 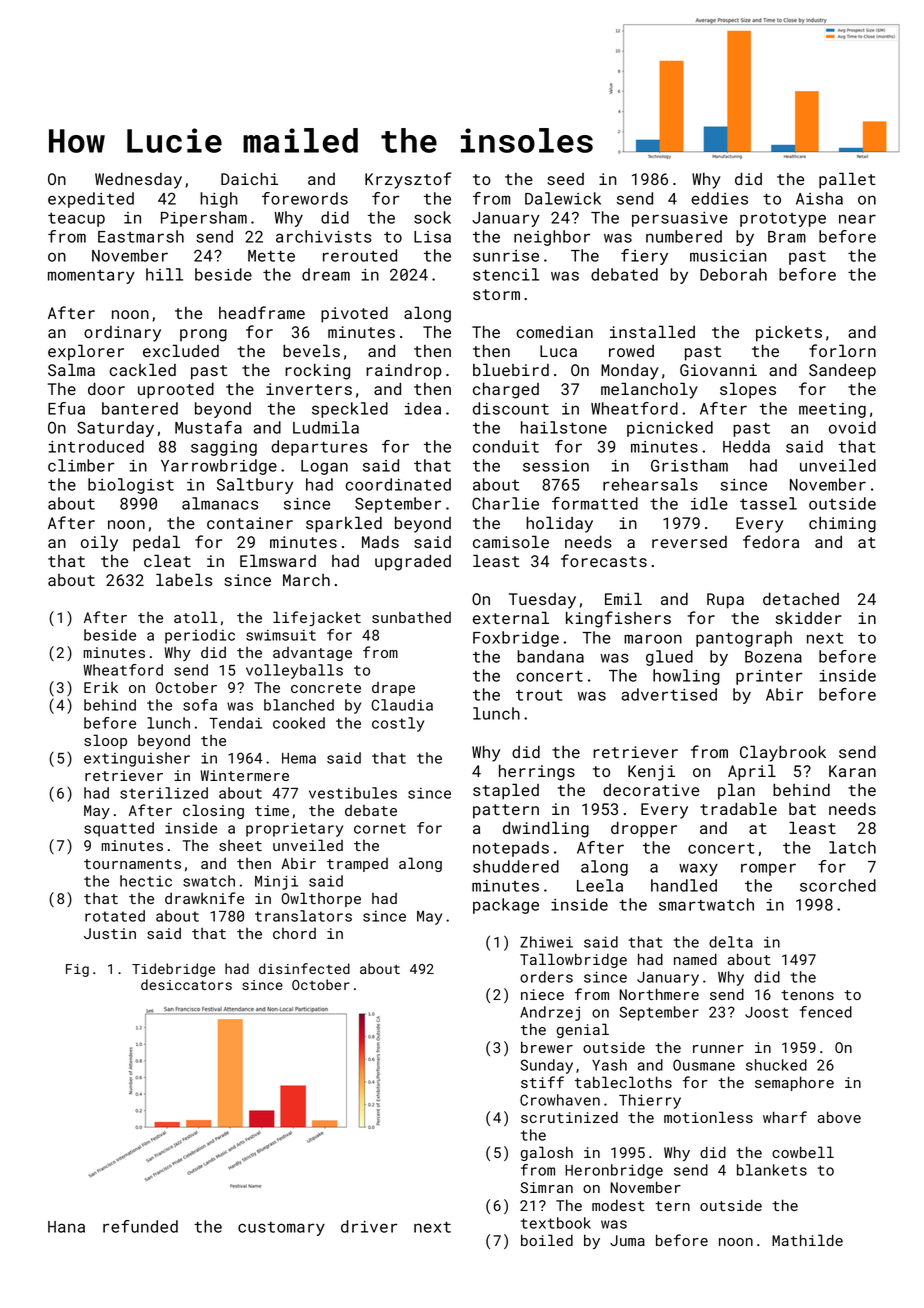 What do you see at coordinates (408, 180) in the document?
I see `Krzysztof` at bounding box center [408, 180].
